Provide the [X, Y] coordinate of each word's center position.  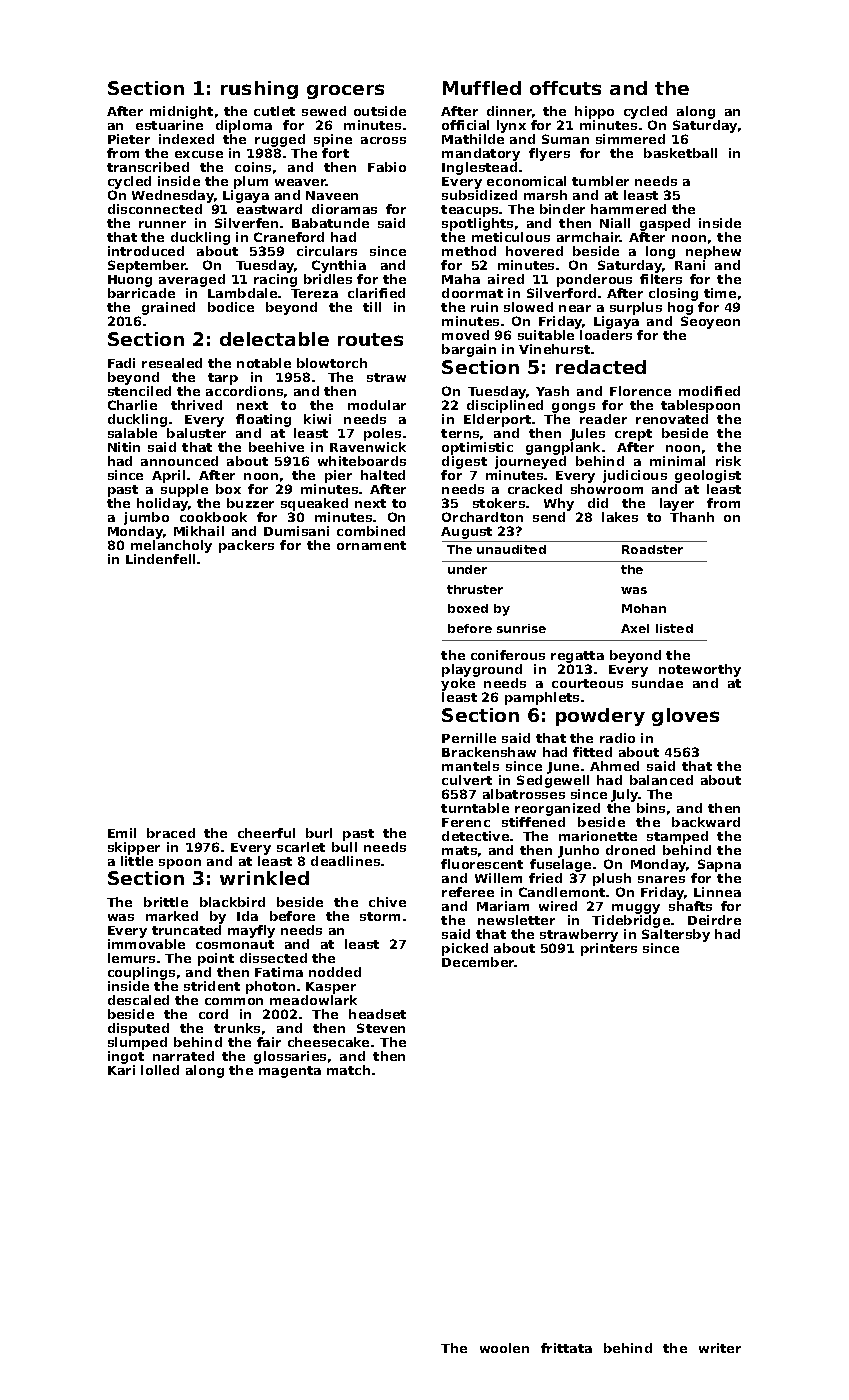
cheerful [266, 833]
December [478, 962]
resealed [172, 363]
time [720, 293]
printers [609, 949]
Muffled [482, 88]
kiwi [317, 419]
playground [482, 670]
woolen [504, 1348]
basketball [680, 153]
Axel [635, 628]
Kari [121, 1070]
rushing [259, 90]
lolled [160, 1070]
